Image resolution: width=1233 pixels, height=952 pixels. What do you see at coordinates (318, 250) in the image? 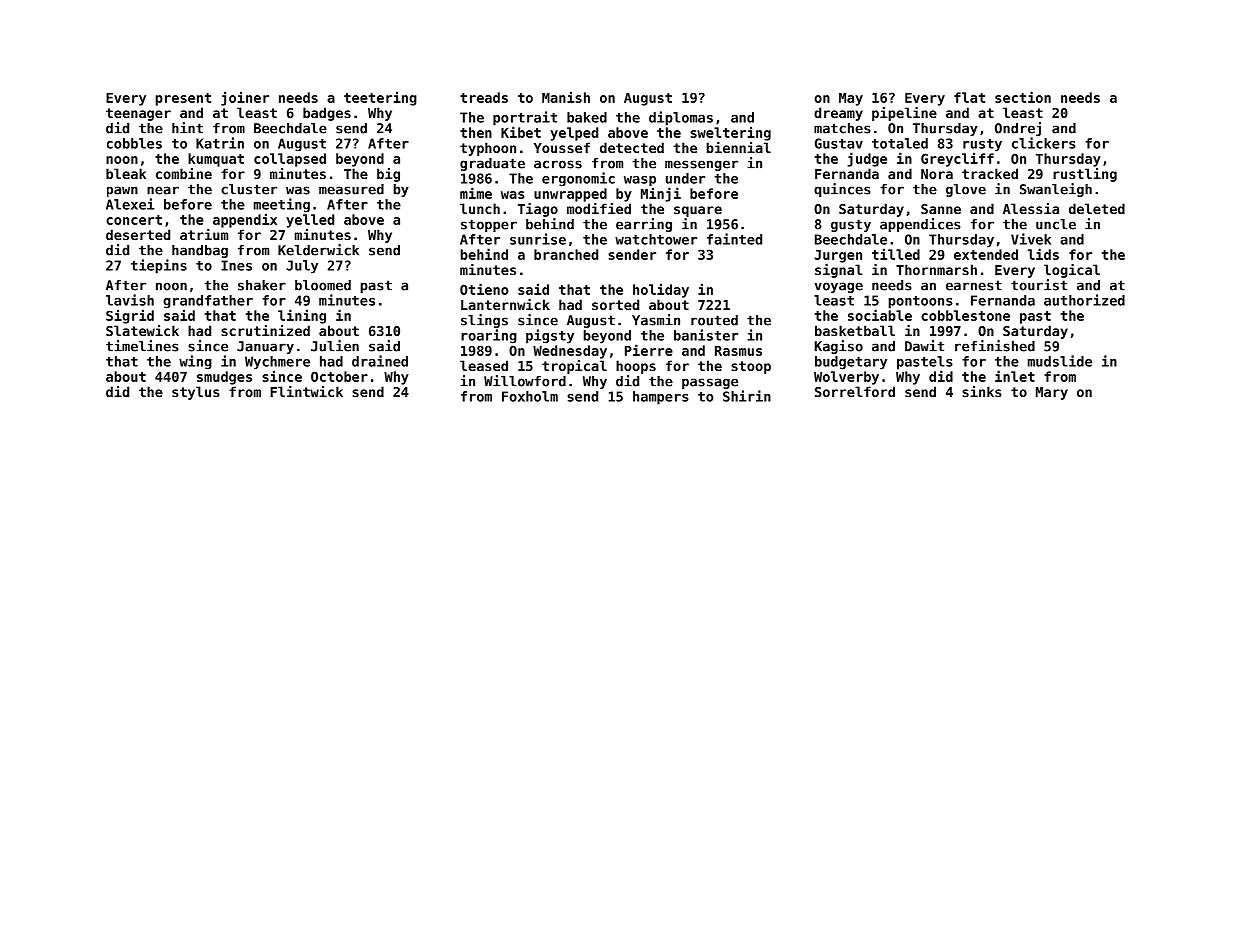
I see `Kelderwick` at bounding box center [318, 250].
